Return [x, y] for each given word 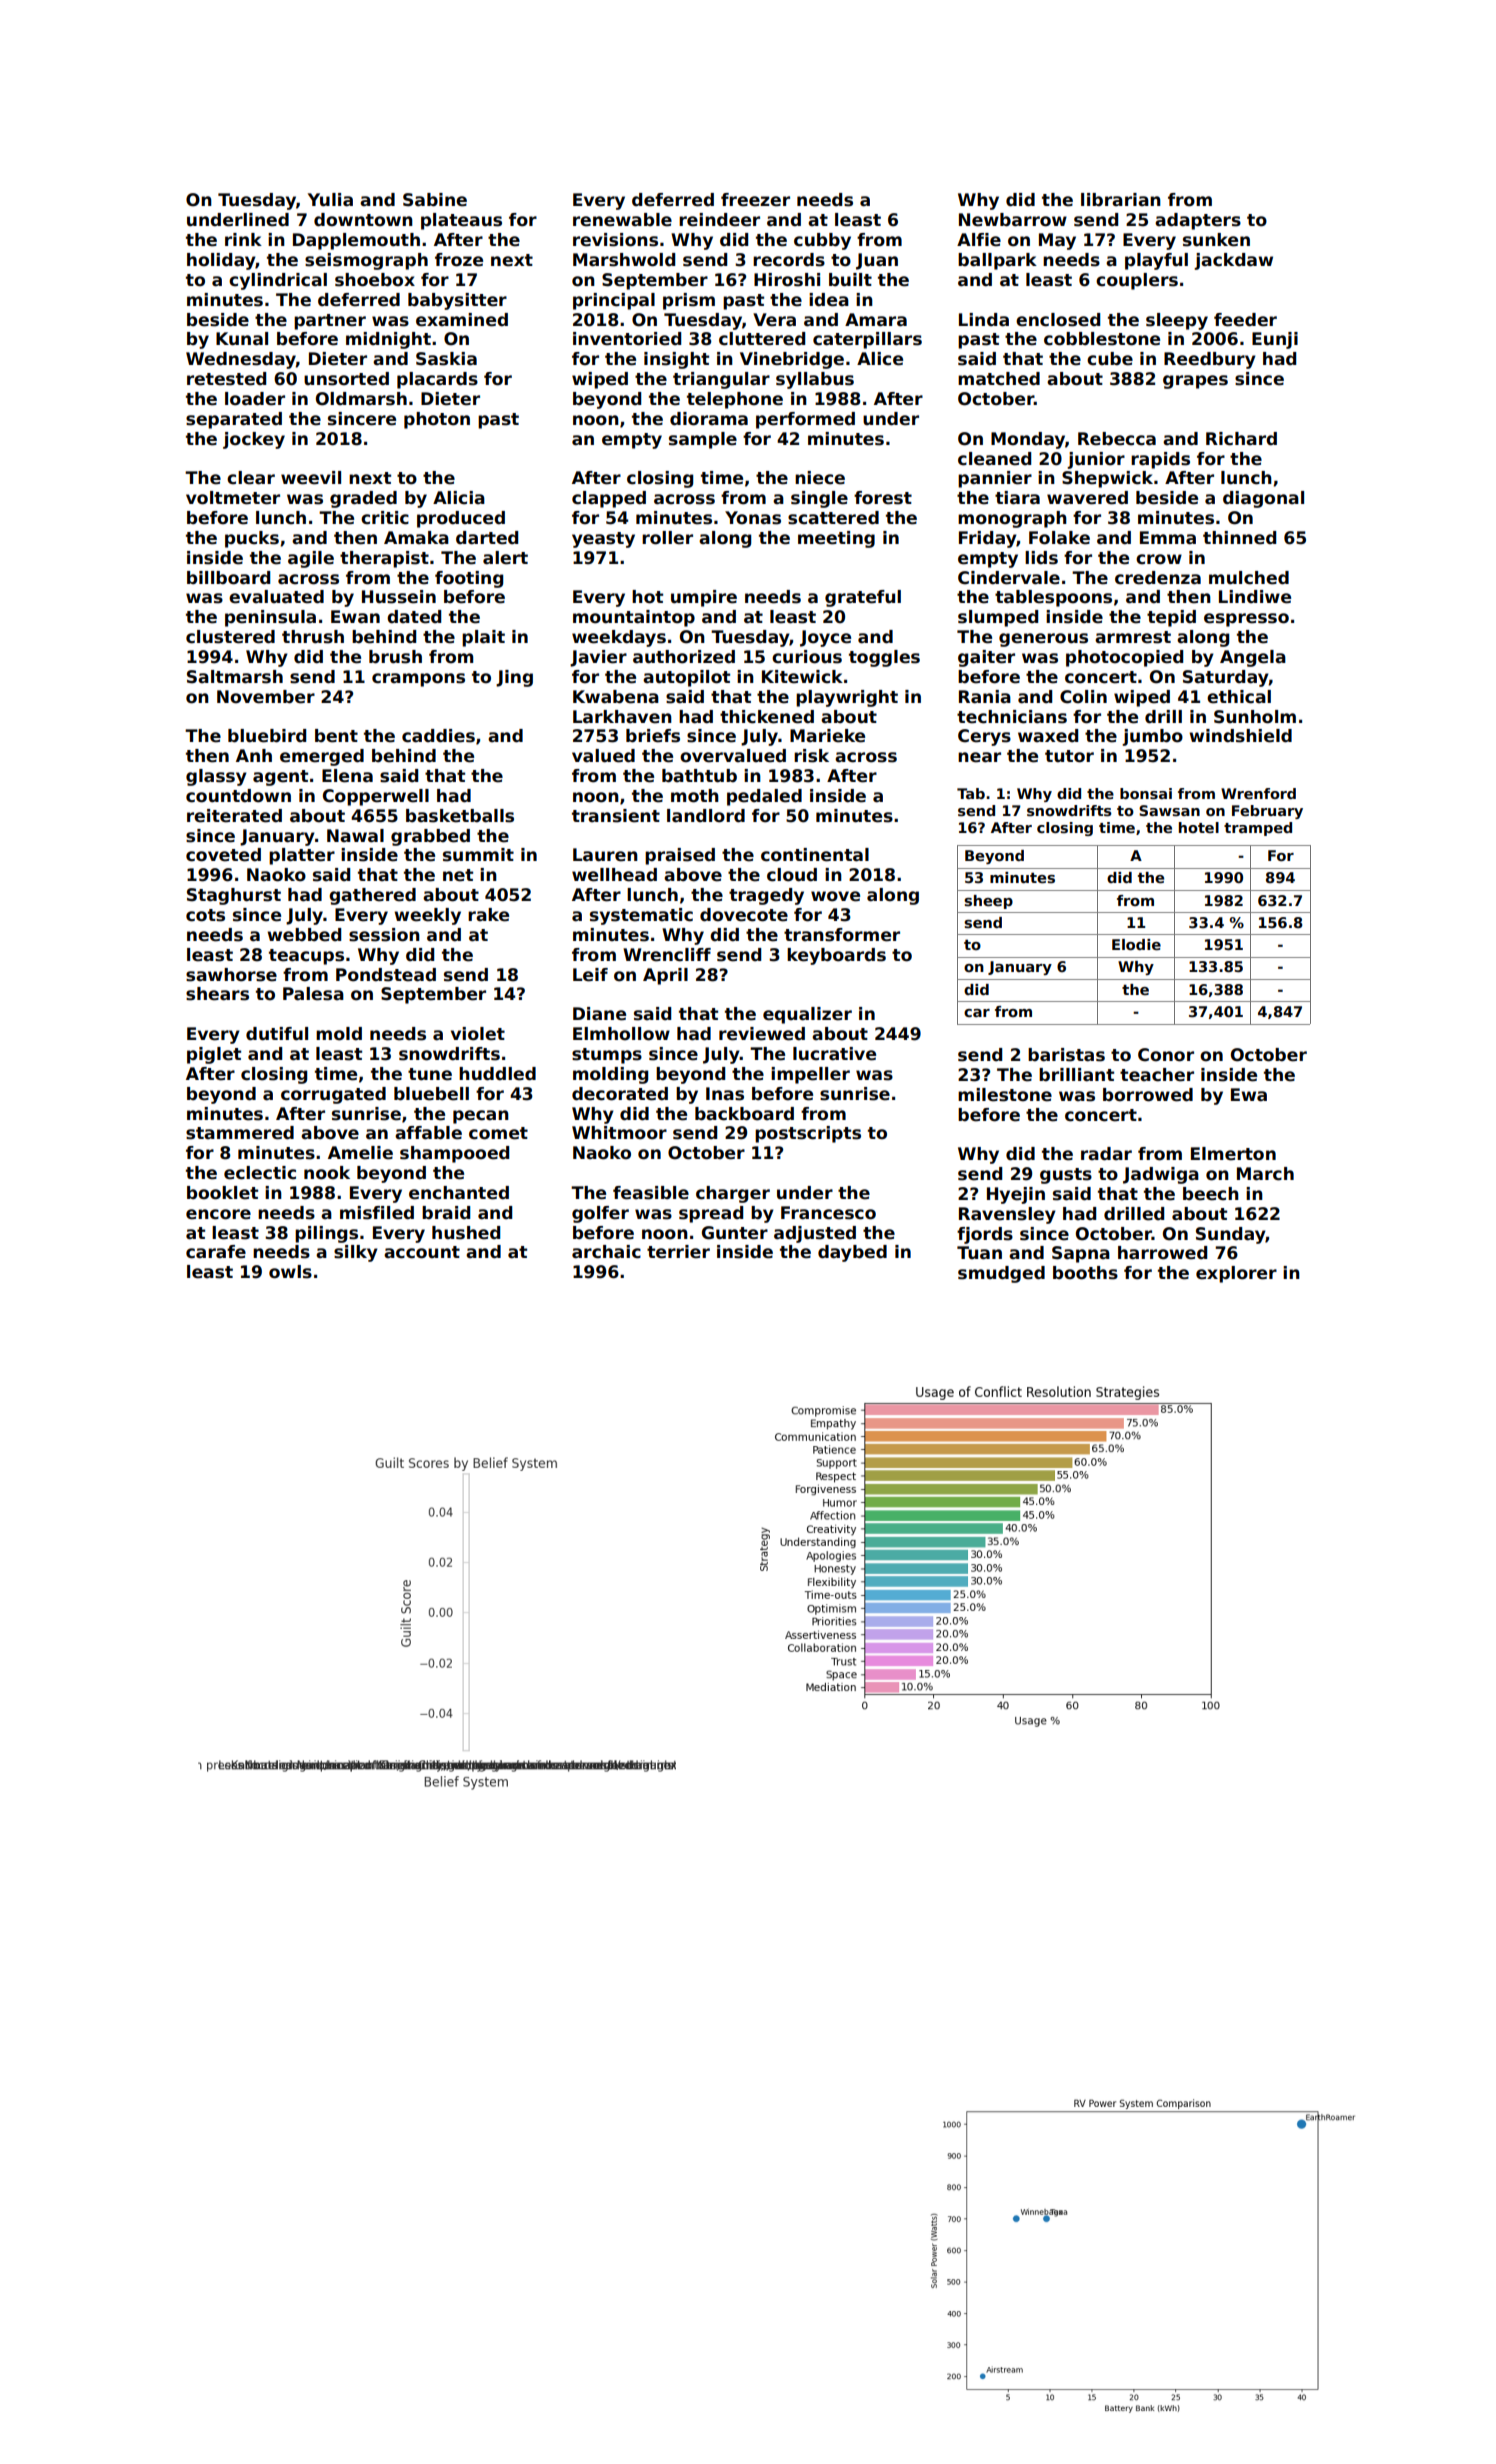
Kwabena [616, 697]
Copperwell [376, 797]
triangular [721, 380]
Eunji [1275, 340]
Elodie [1136, 944]
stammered [240, 1133]
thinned [1239, 538]
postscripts [808, 1134]
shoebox [375, 280]
